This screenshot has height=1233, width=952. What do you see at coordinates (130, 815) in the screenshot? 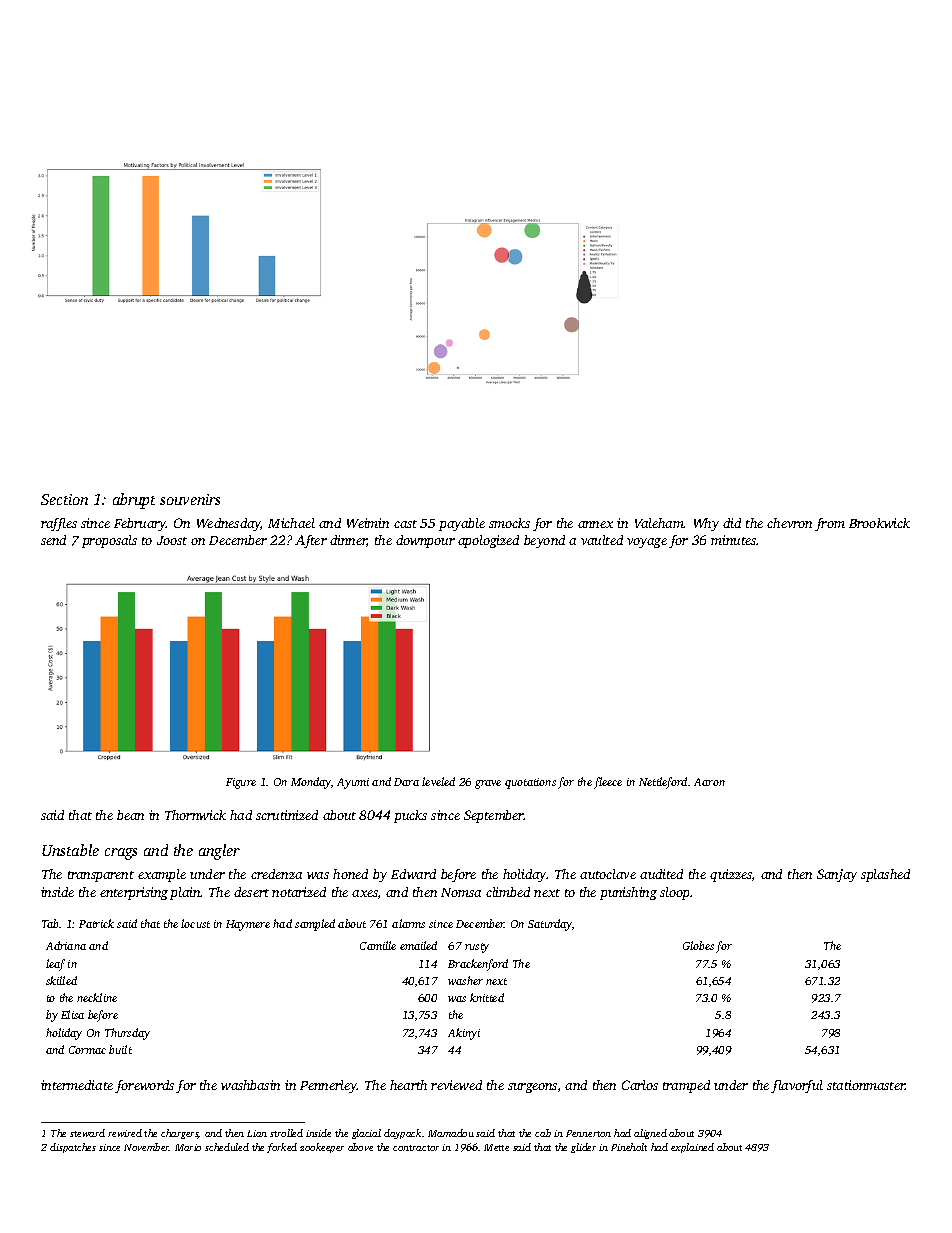
I see `bean` at bounding box center [130, 815].
